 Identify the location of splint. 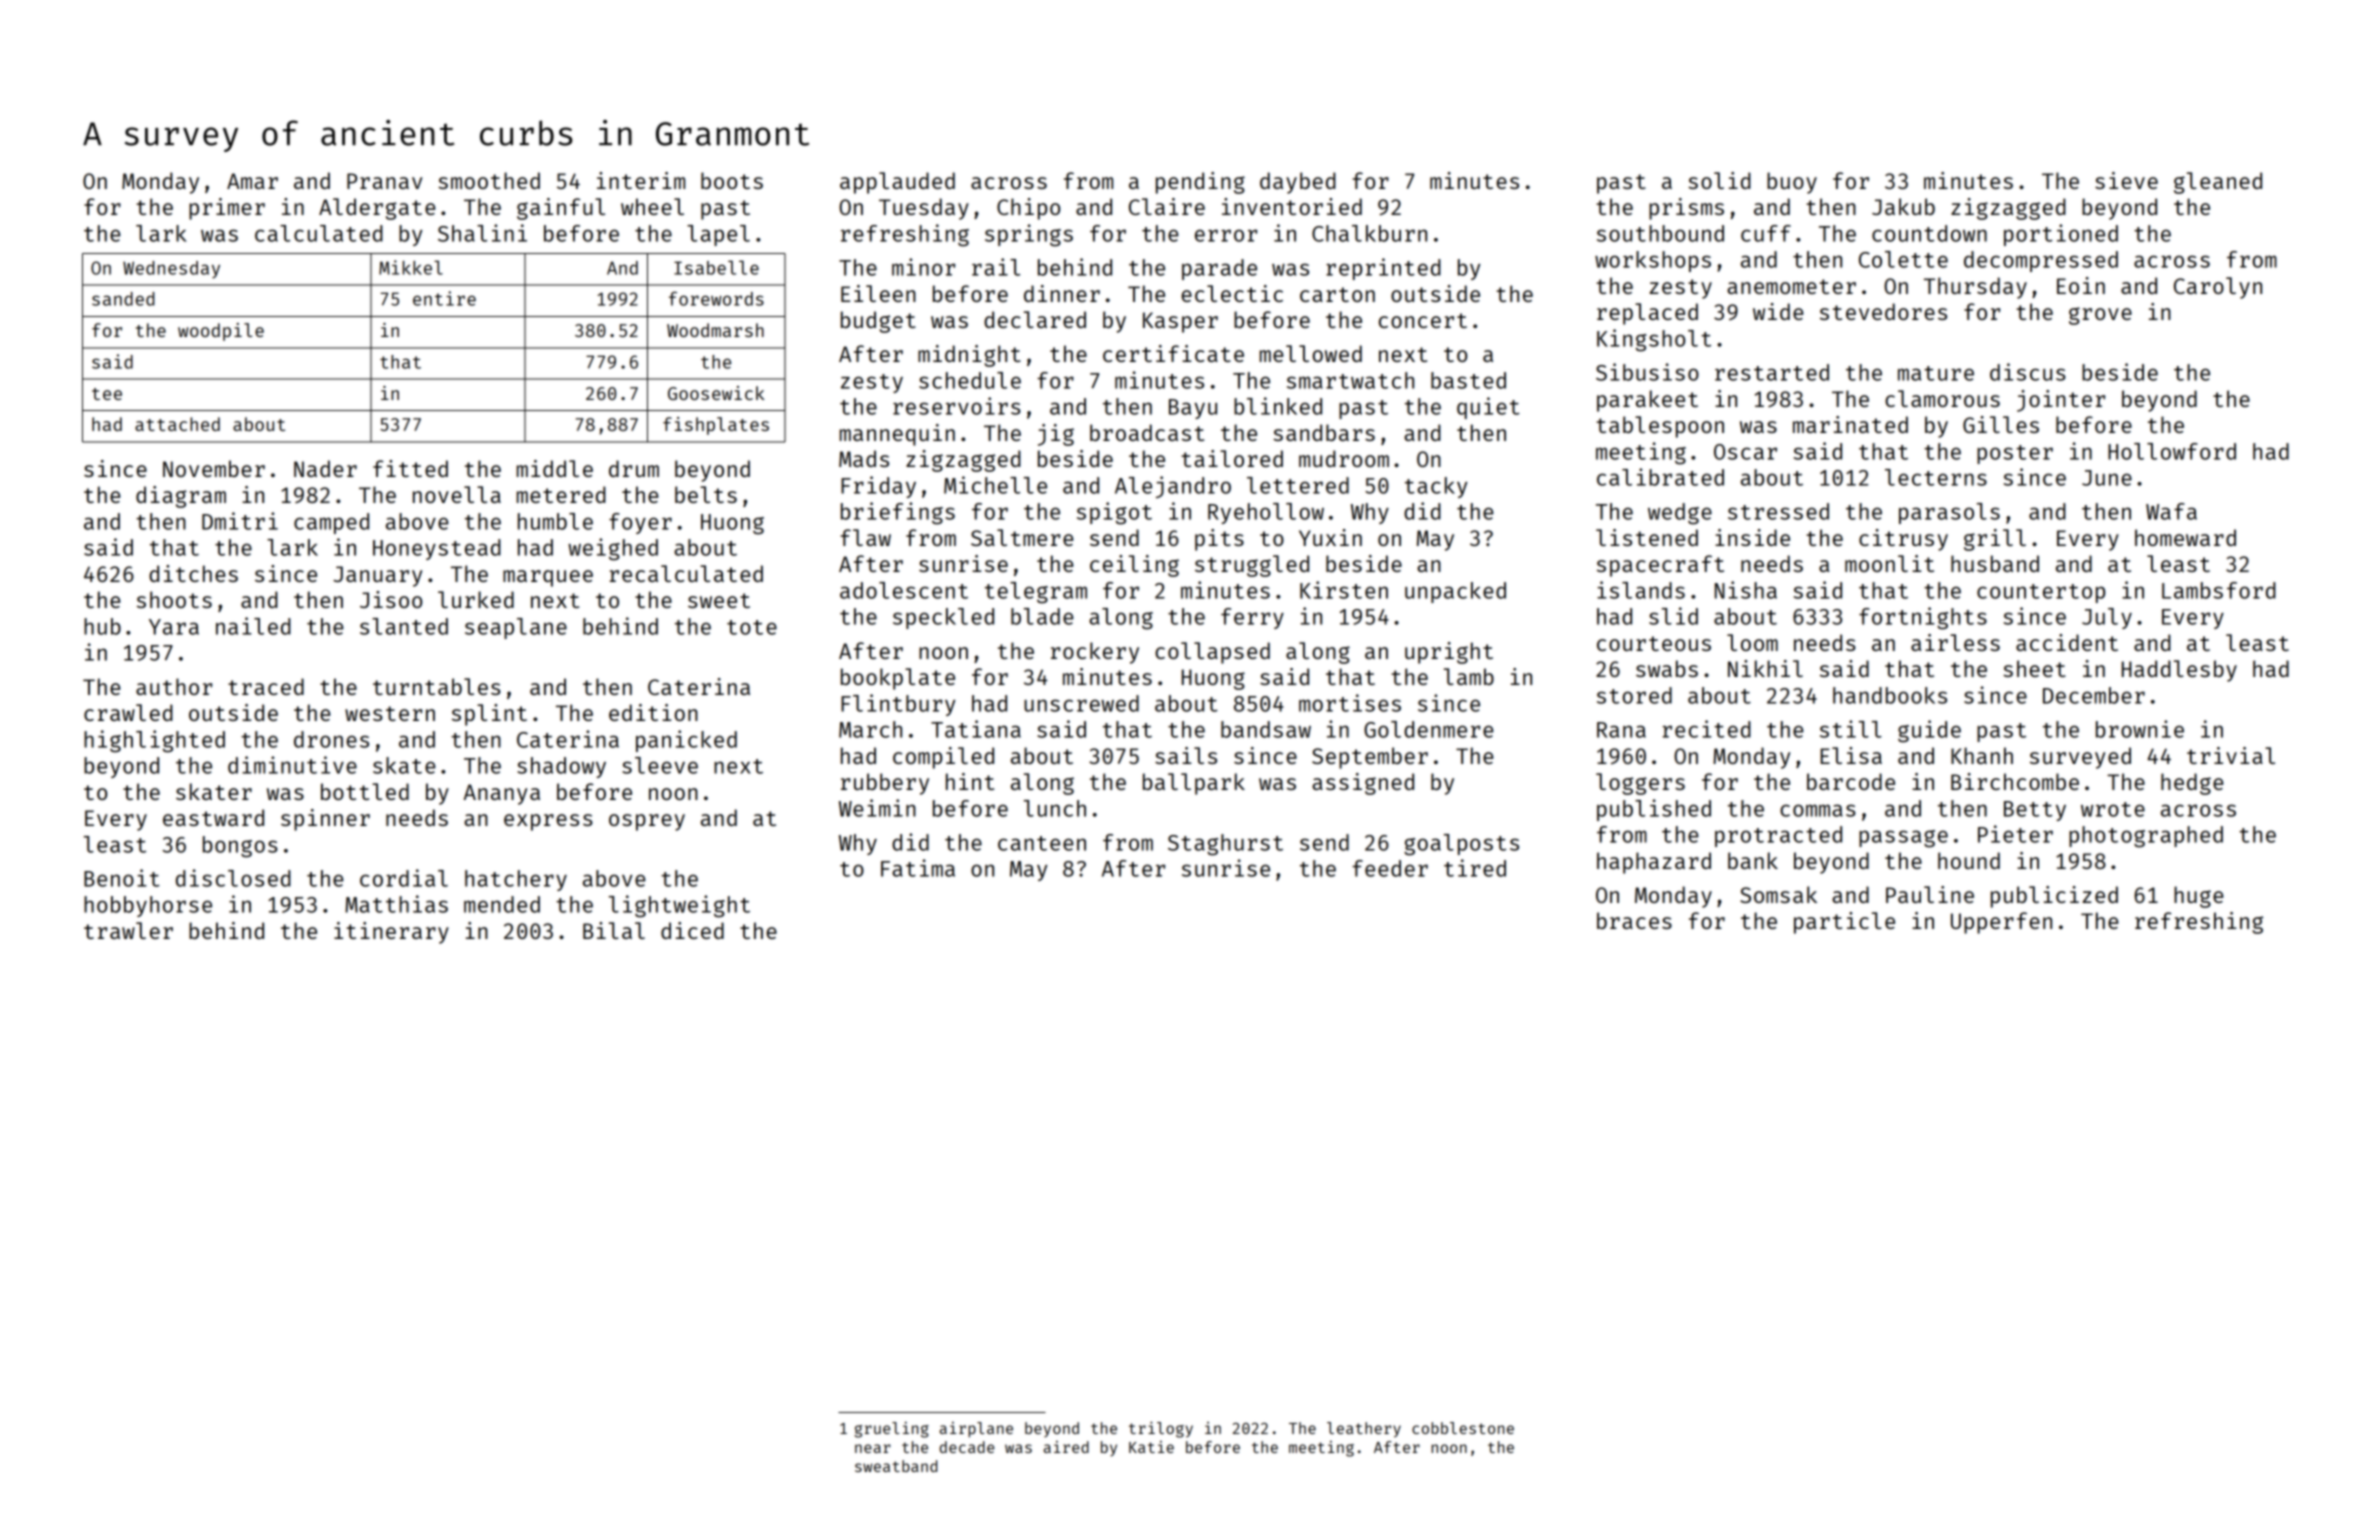
(489, 715).
